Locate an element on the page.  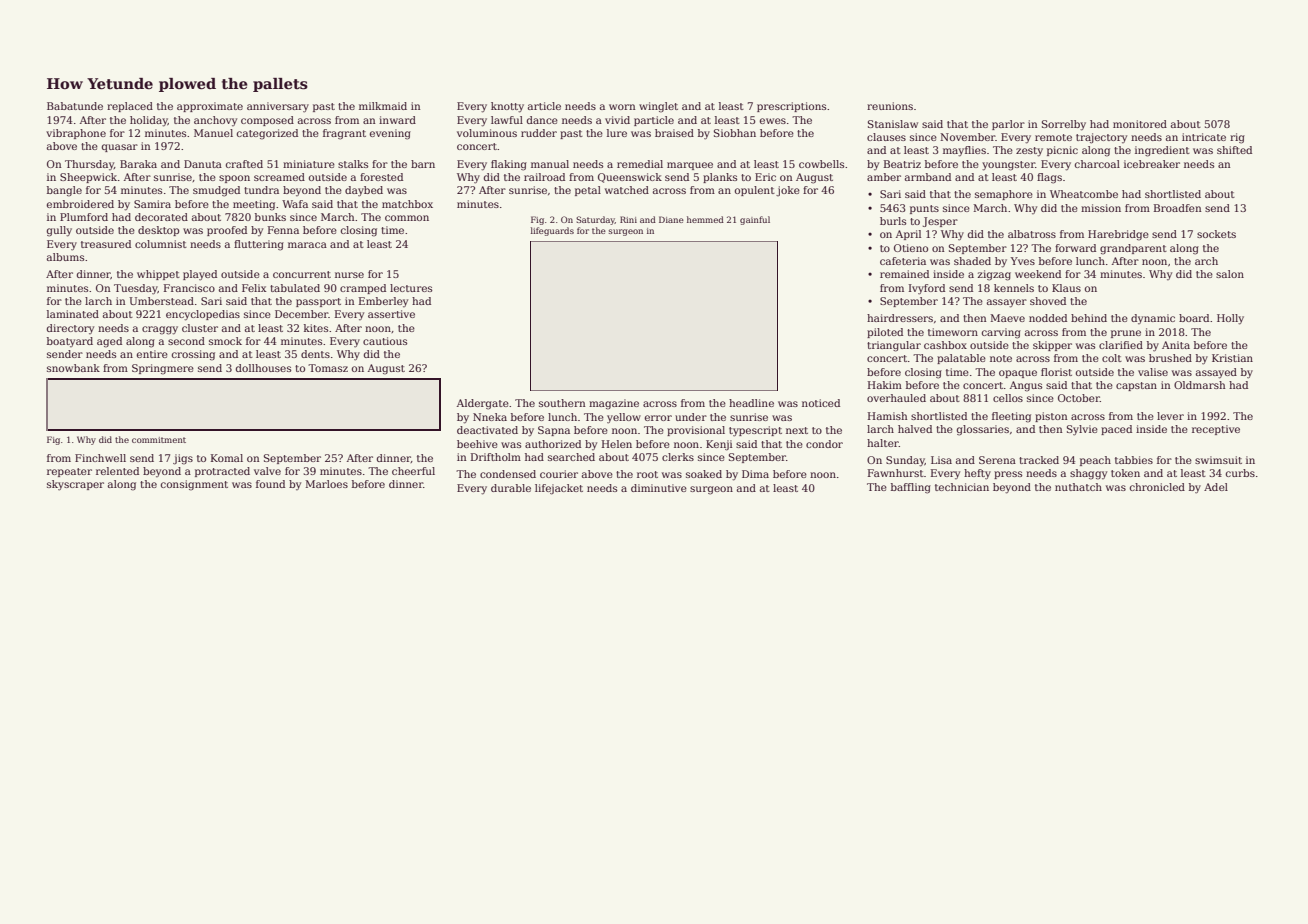
icebreaker is located at coordinates (1152, 164).
